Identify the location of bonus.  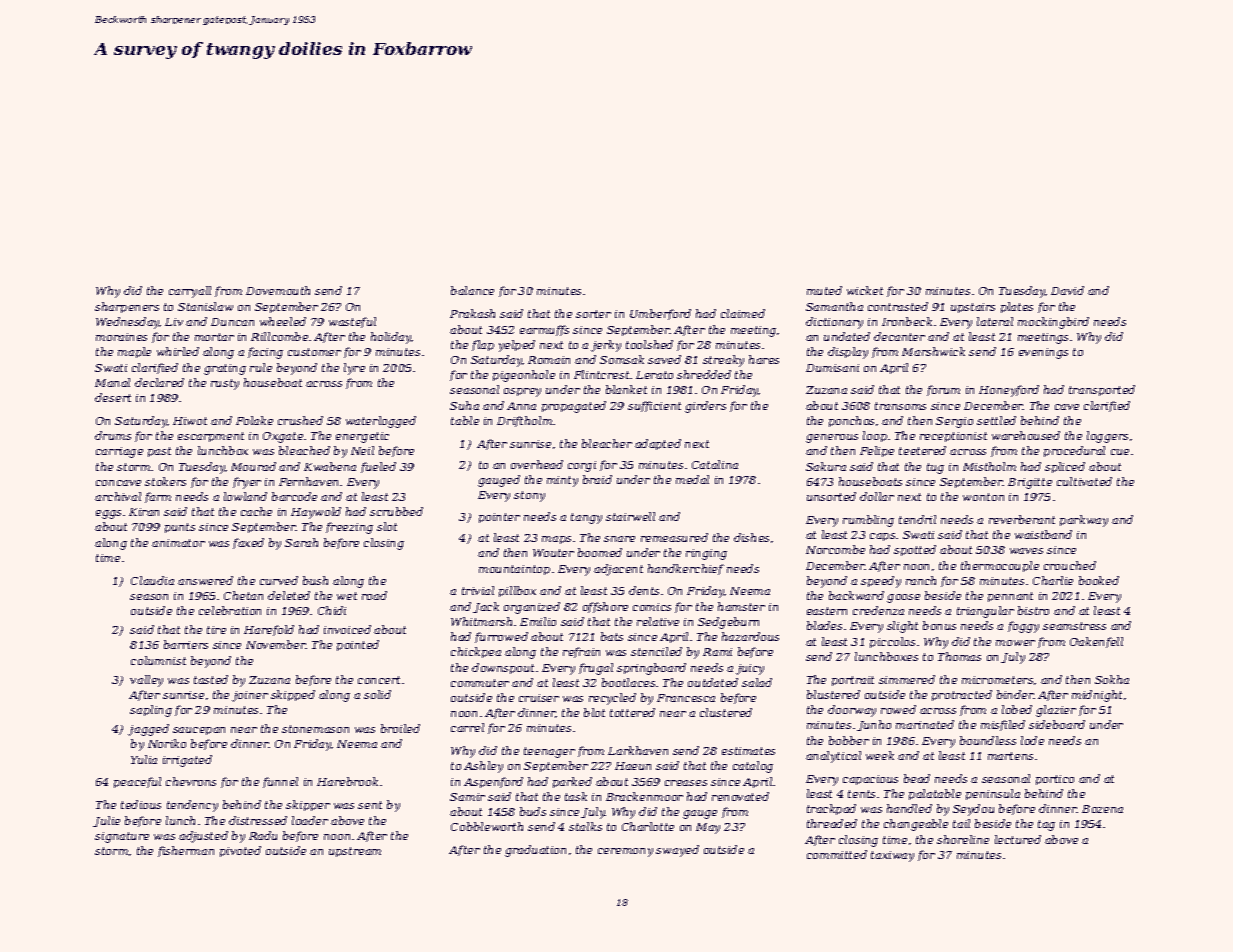
(939, 625).
